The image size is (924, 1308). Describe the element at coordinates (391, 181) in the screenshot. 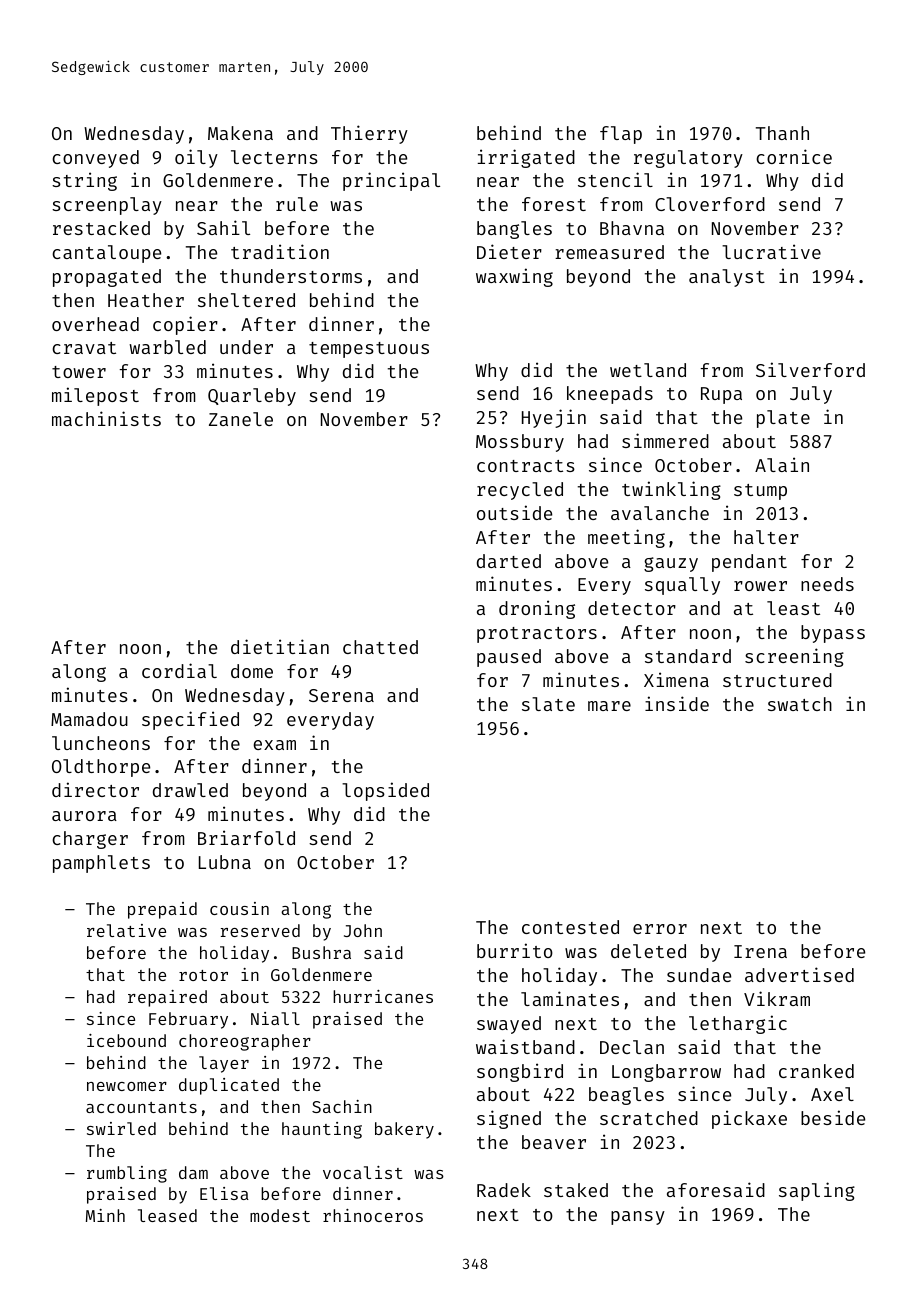

I see `principal` at that location.
